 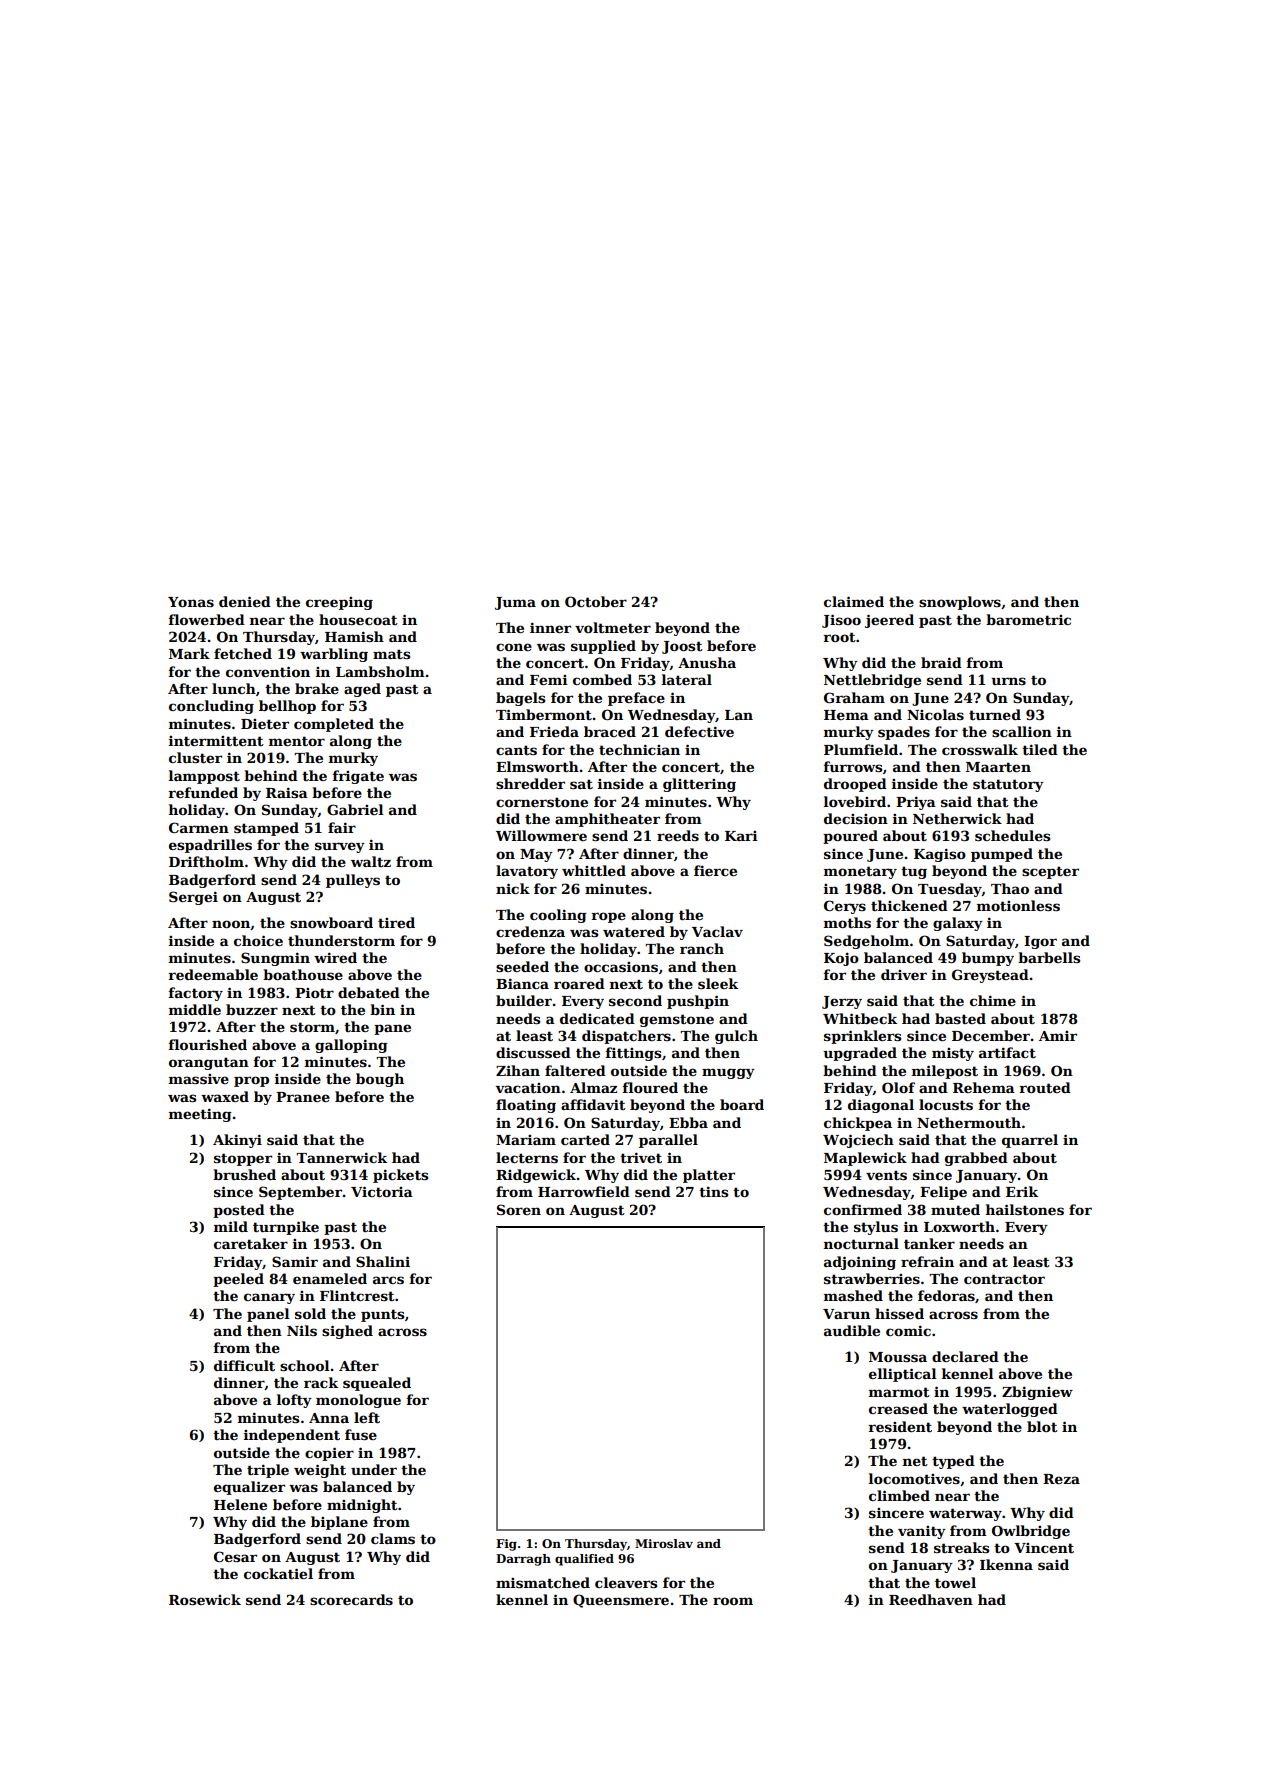 What do you see at coordinates (845, 907) in the image?
I see `Cerys` at bounding box center [845, 907].
